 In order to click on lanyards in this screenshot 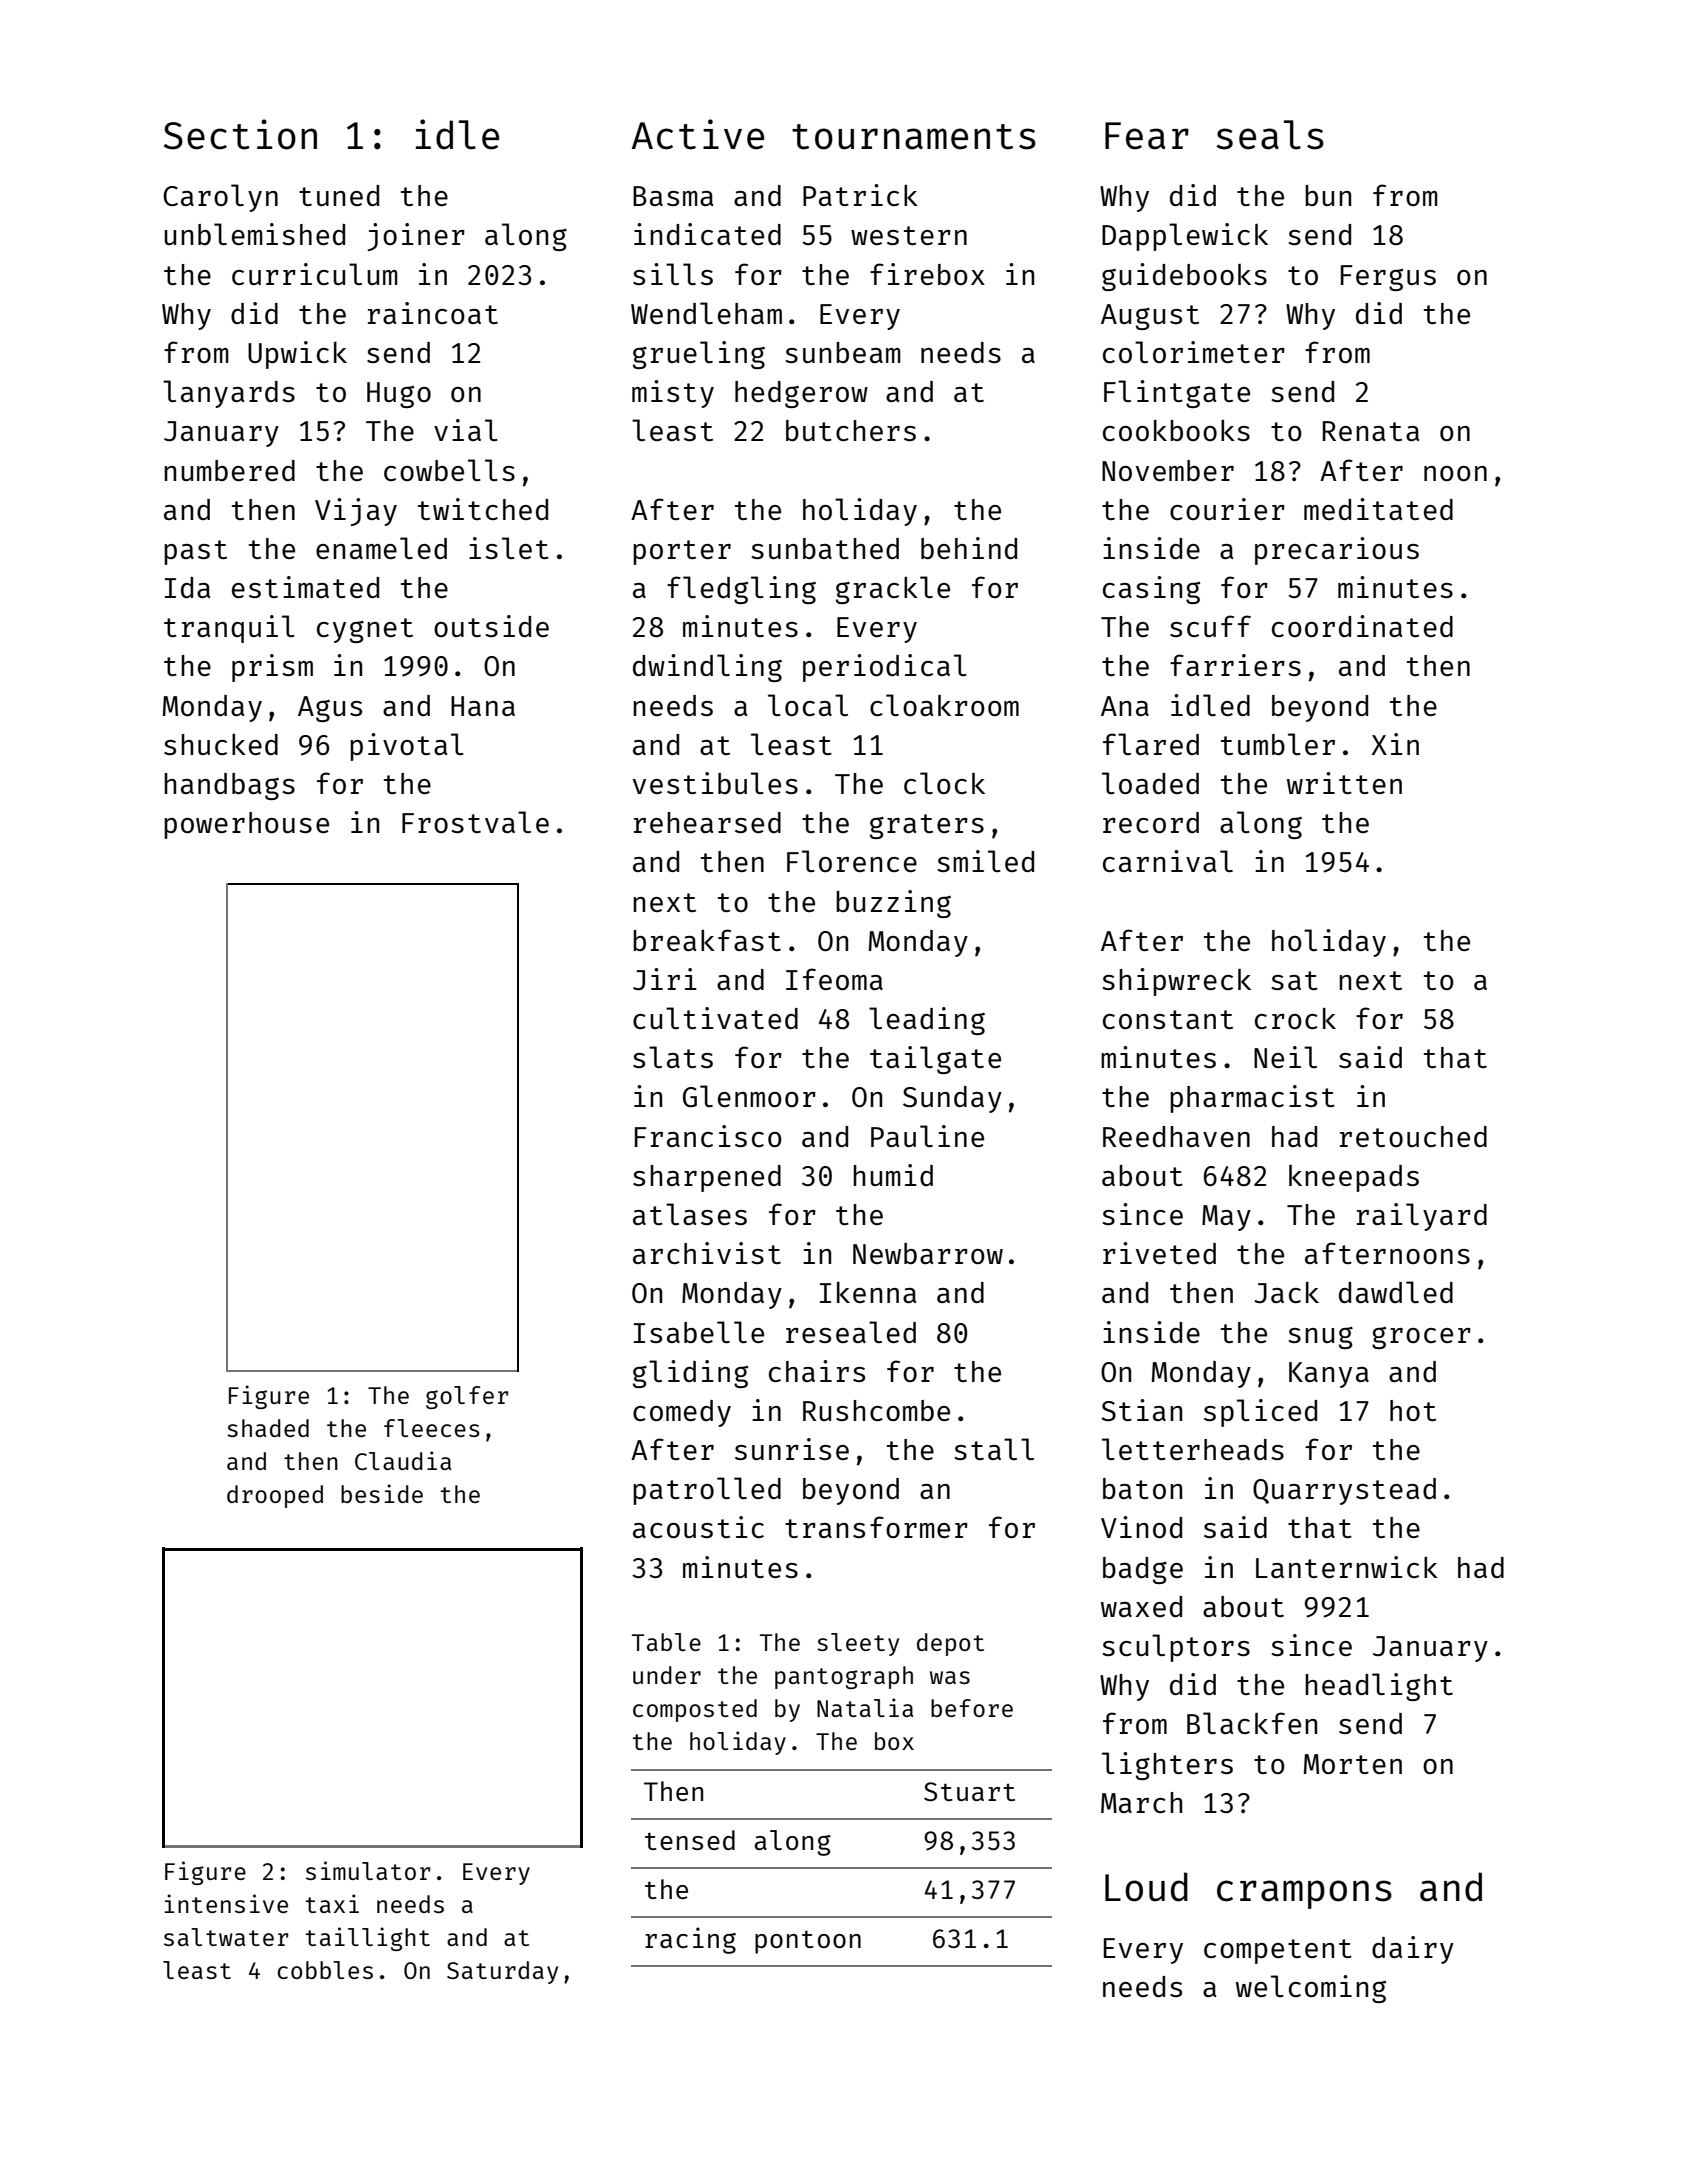, I will do `click(229, 394)`.
